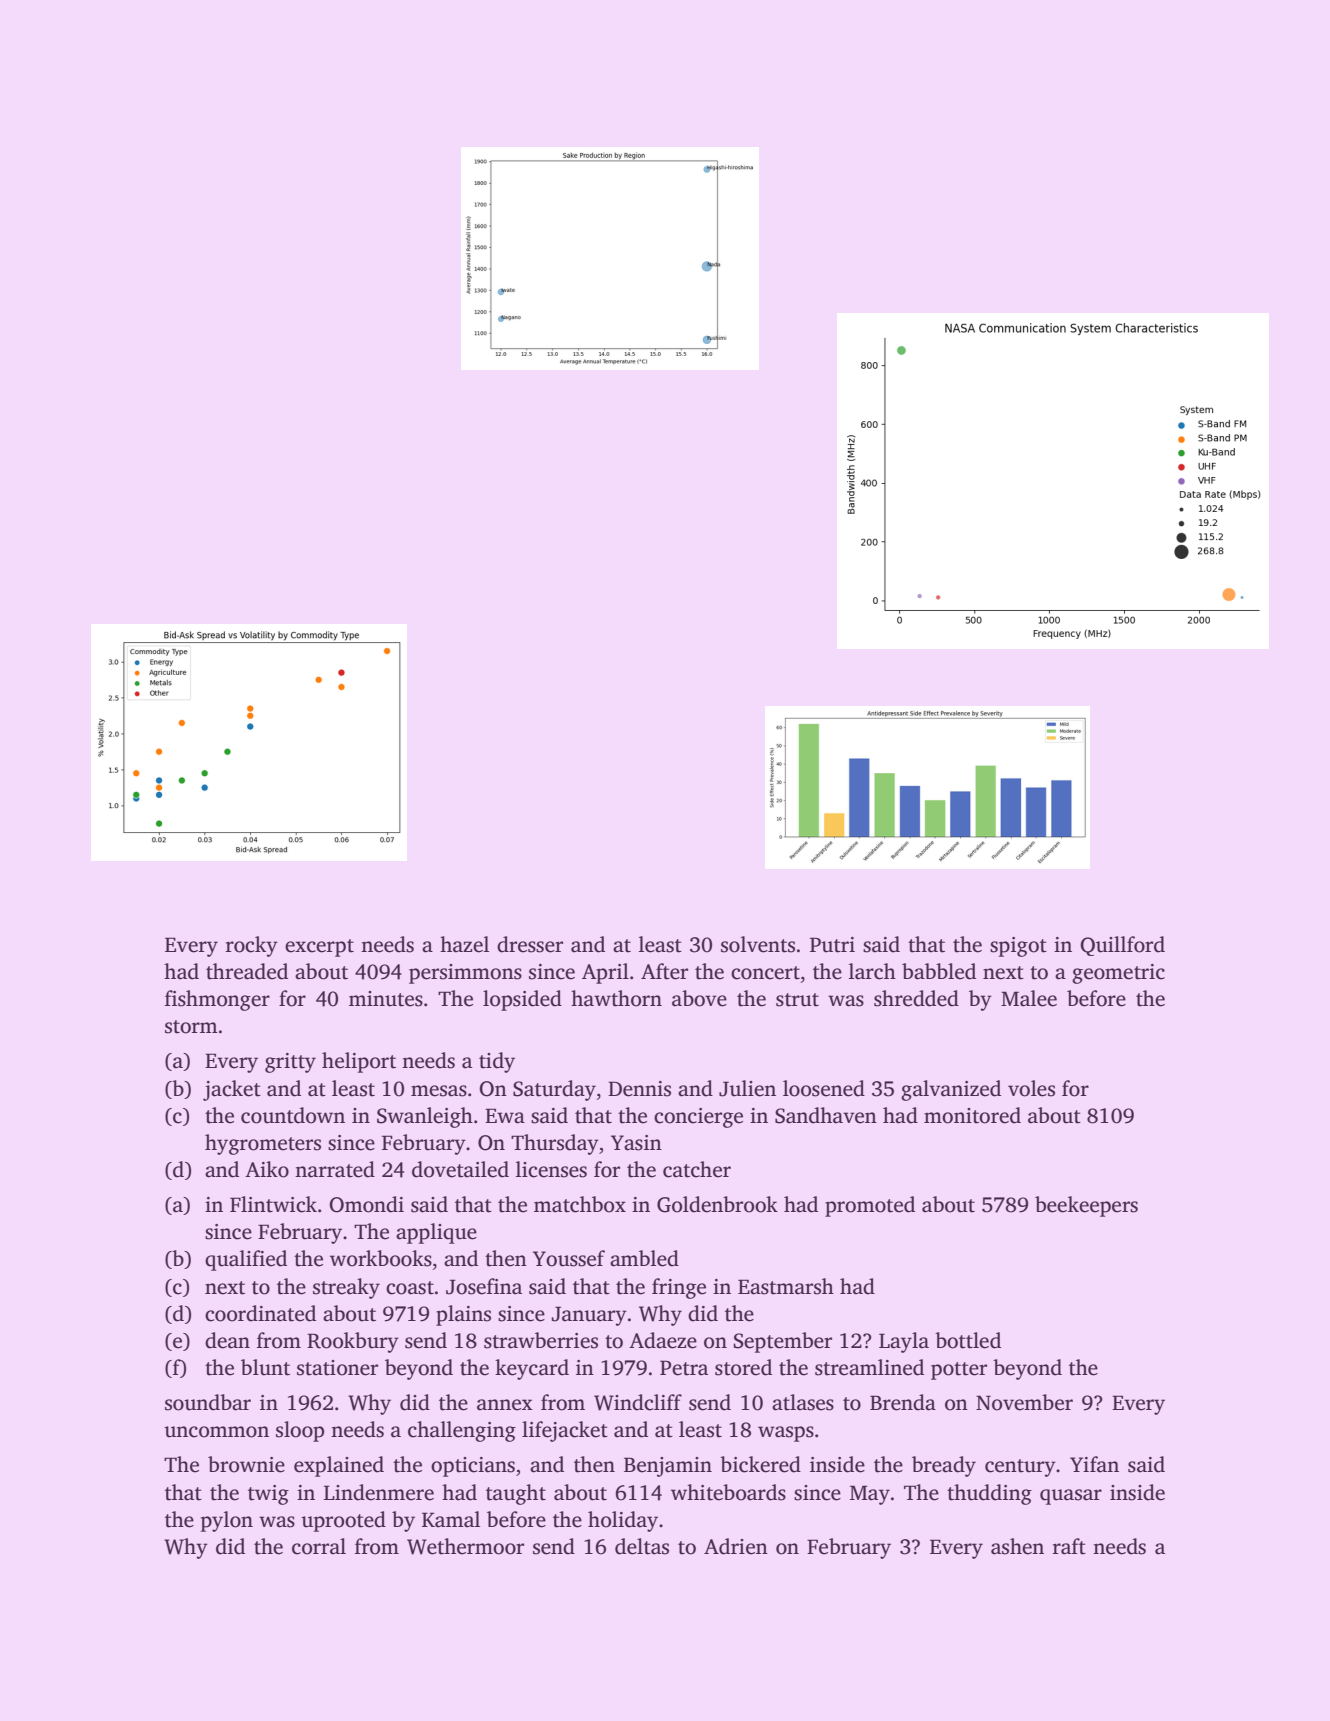 This document has height=1721, width=1330. Describe the element at coordinates (1086, 1206) in the document. I see `beekeepers` at that location.
